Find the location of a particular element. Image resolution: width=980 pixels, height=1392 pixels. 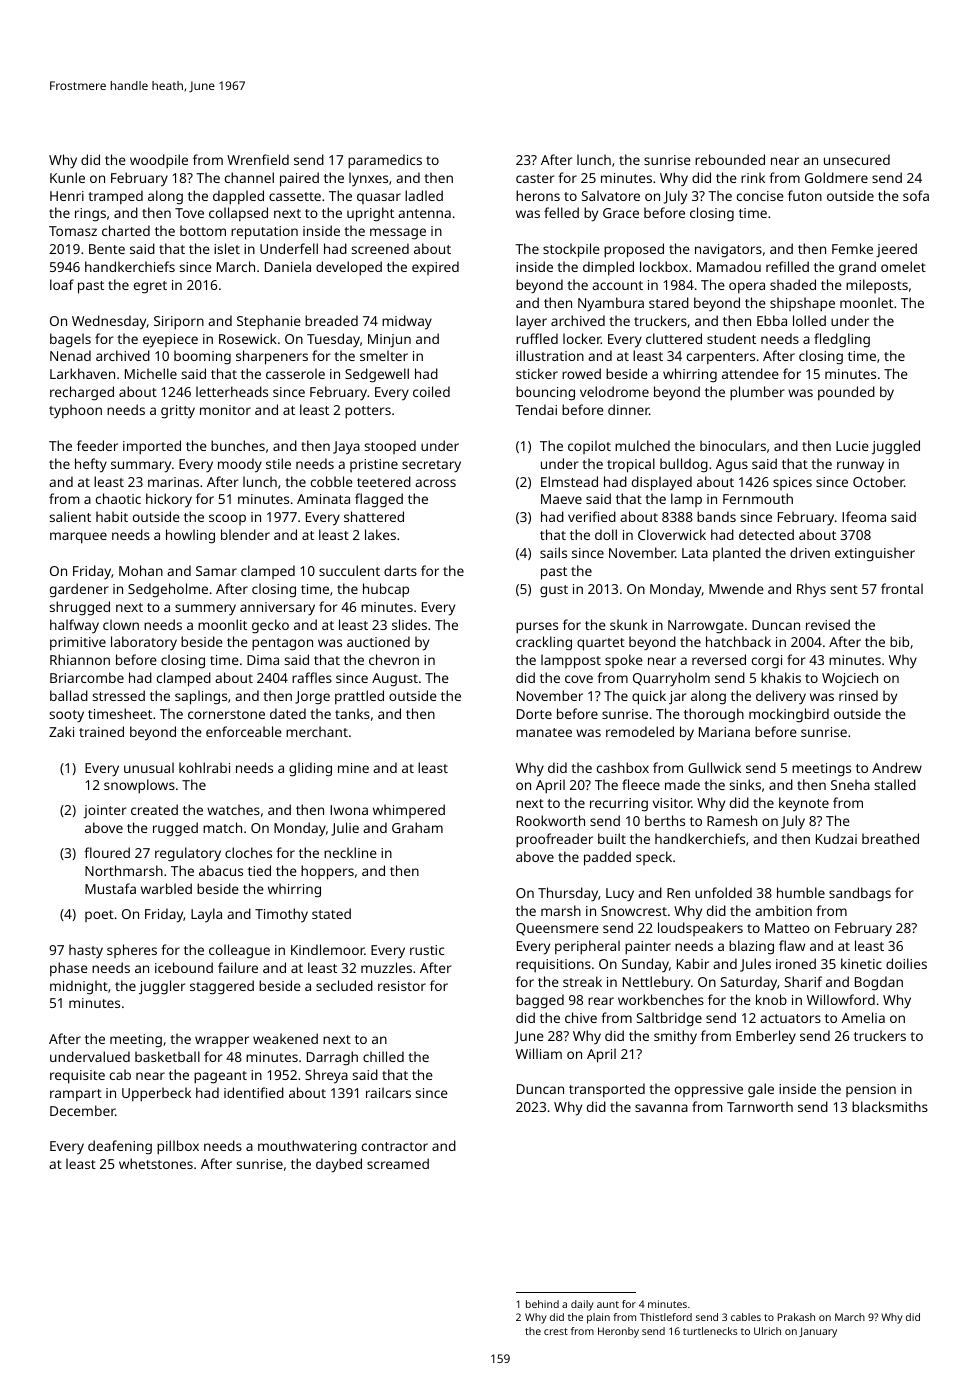

caster is located at coordinates (535, 178).
